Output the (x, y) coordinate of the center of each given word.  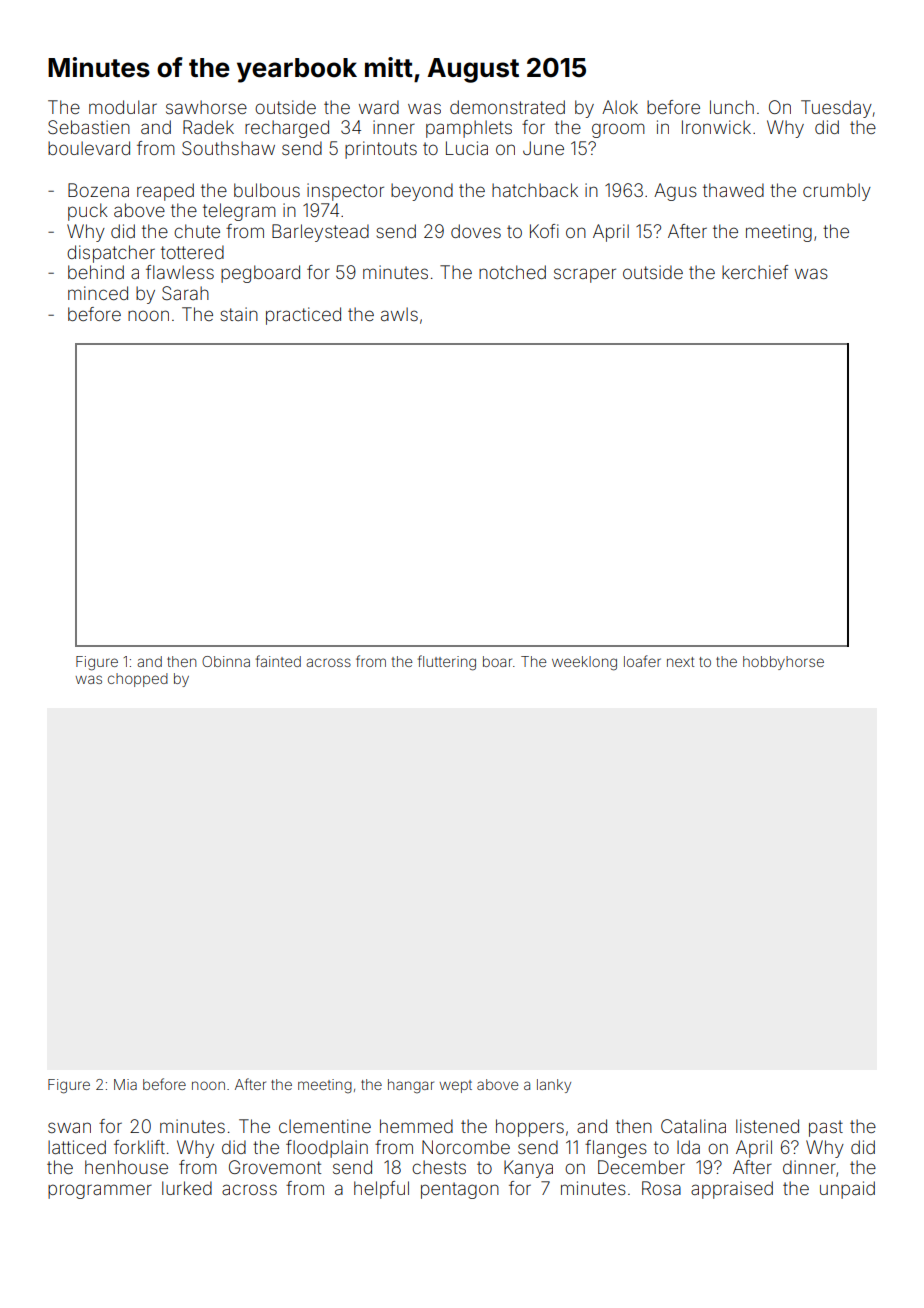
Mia (125, 1084)
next (680, 662)
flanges (616, 1149)
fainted (278, 661)
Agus (675, 192)
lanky (554, 1086)
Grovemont (275, 1167)
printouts (381, 150)
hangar (411, 1086)
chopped (138, 680)
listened (767, 1126)
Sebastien (89, 127)
